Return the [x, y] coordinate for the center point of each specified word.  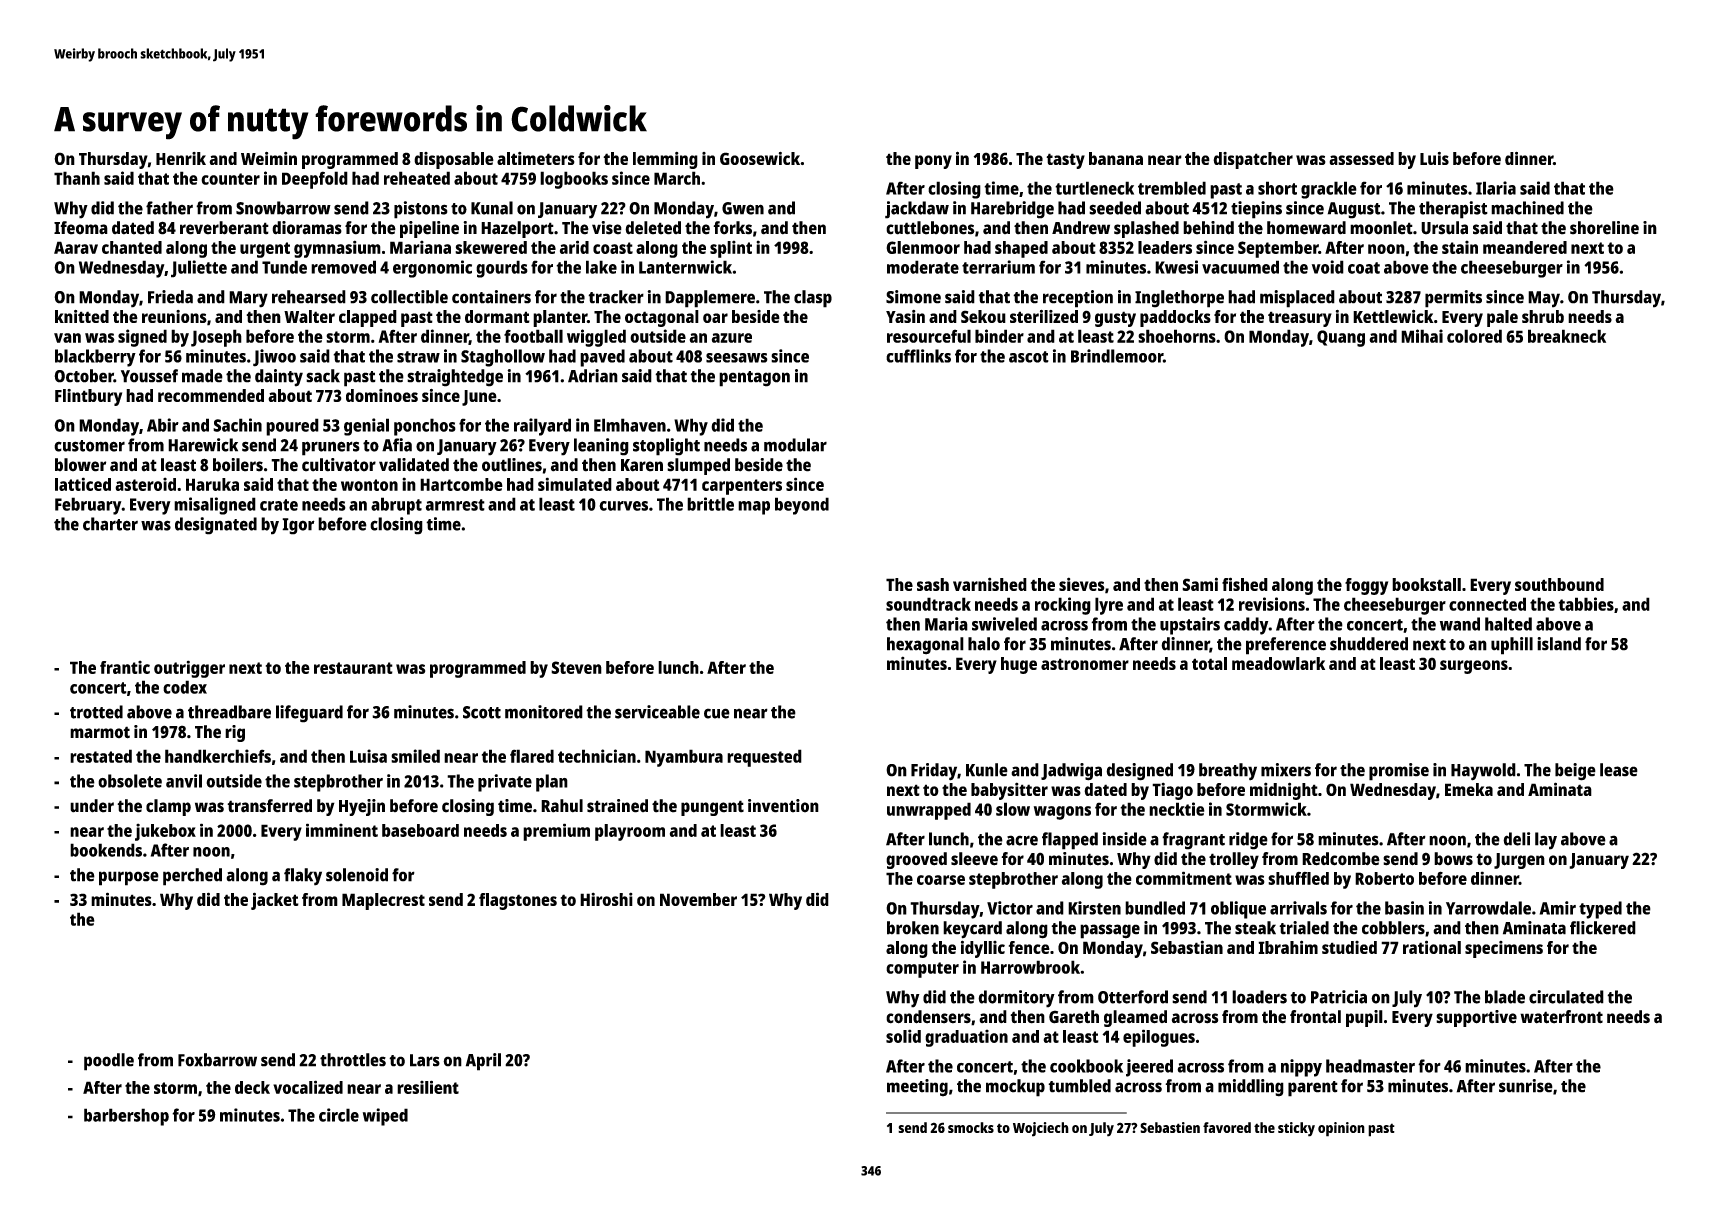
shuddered [1369, 644]
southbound [1559, 584]
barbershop [126, 1117]
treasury [1300, 319]
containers [491, 297]
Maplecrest [383, 901]
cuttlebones [930, 228]
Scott [482, 712]
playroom [630, 832]
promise [1399, 772]
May [1544, 299]
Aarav [76, 247]
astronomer [1085, 664]
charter [110, 524]
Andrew [1081, 228]
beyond [802, 506]
